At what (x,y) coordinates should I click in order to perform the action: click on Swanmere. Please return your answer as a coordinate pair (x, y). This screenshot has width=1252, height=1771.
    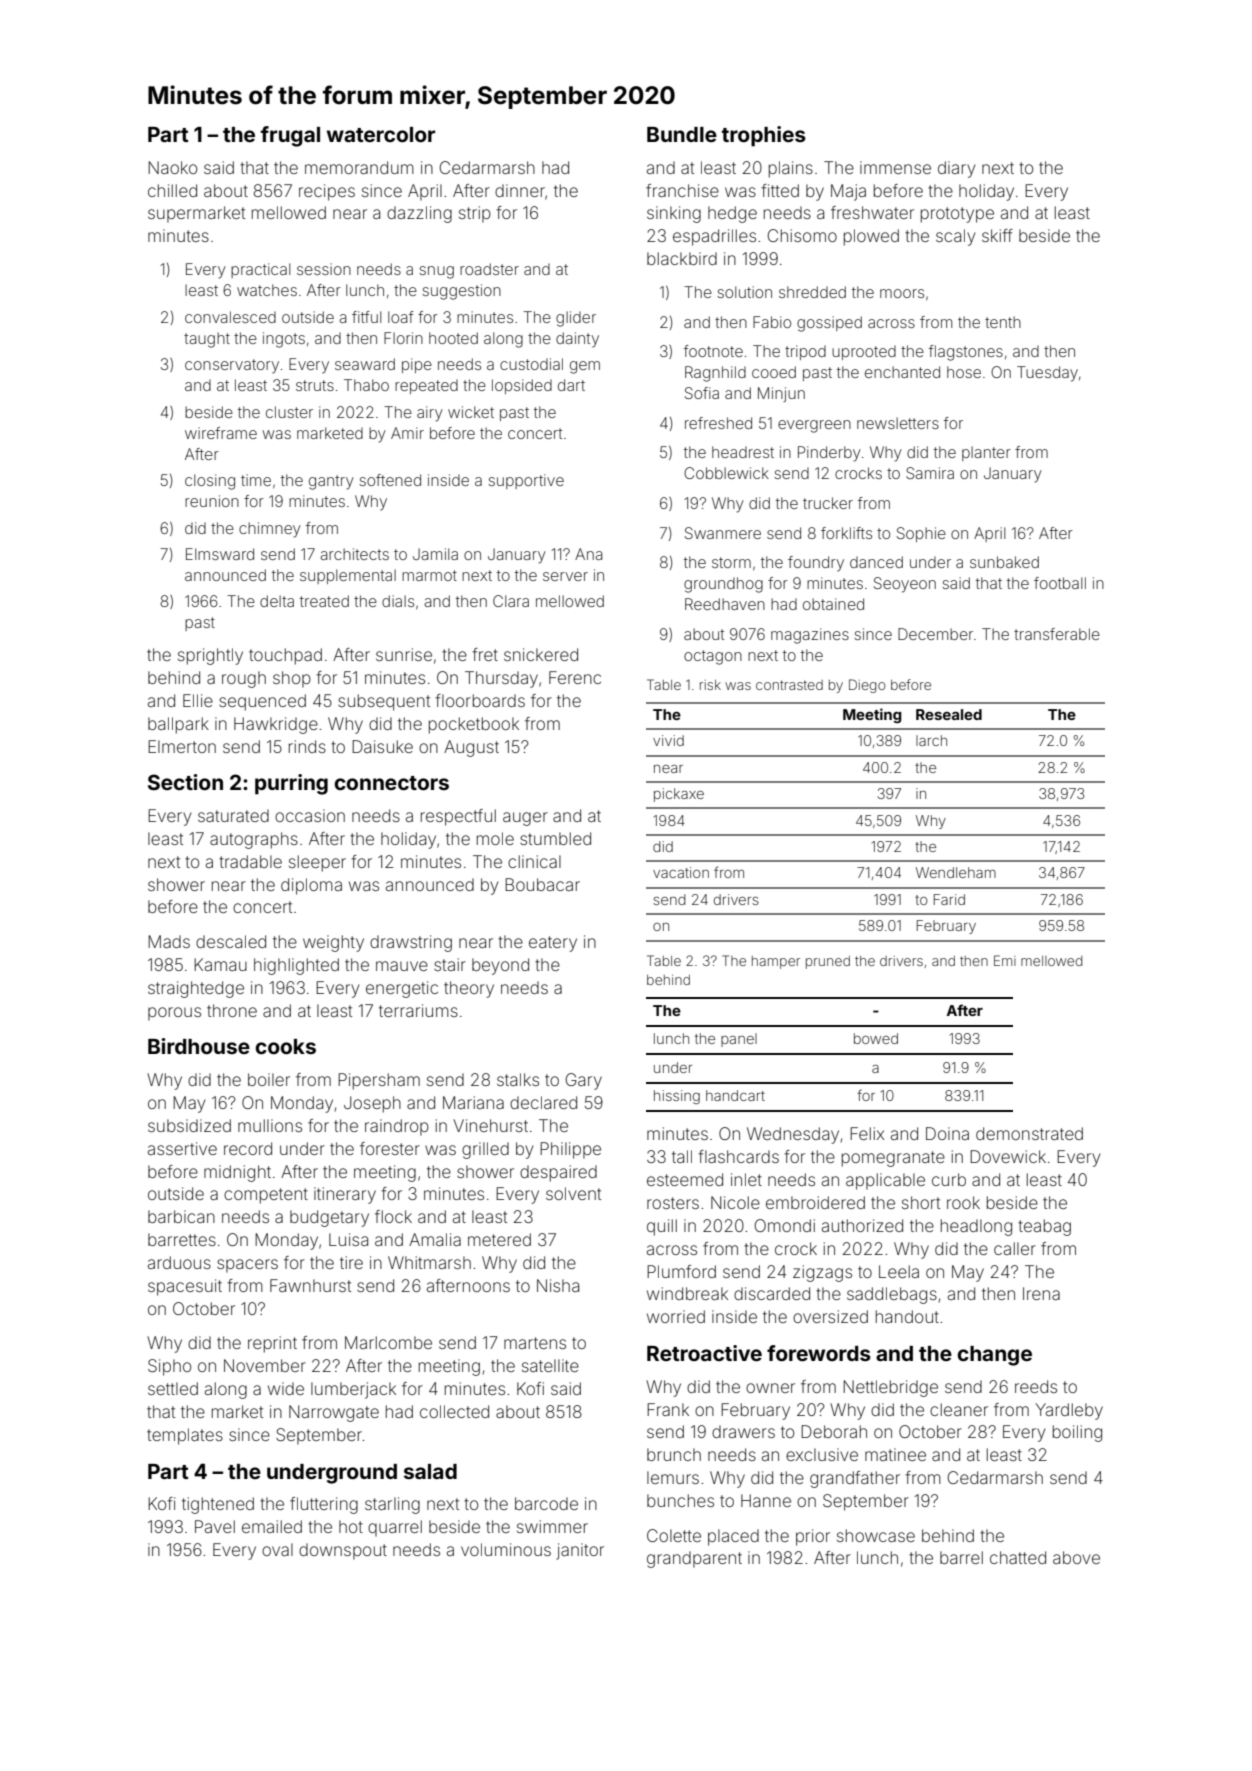
    Looking at the image, I should click on (723, 533).
